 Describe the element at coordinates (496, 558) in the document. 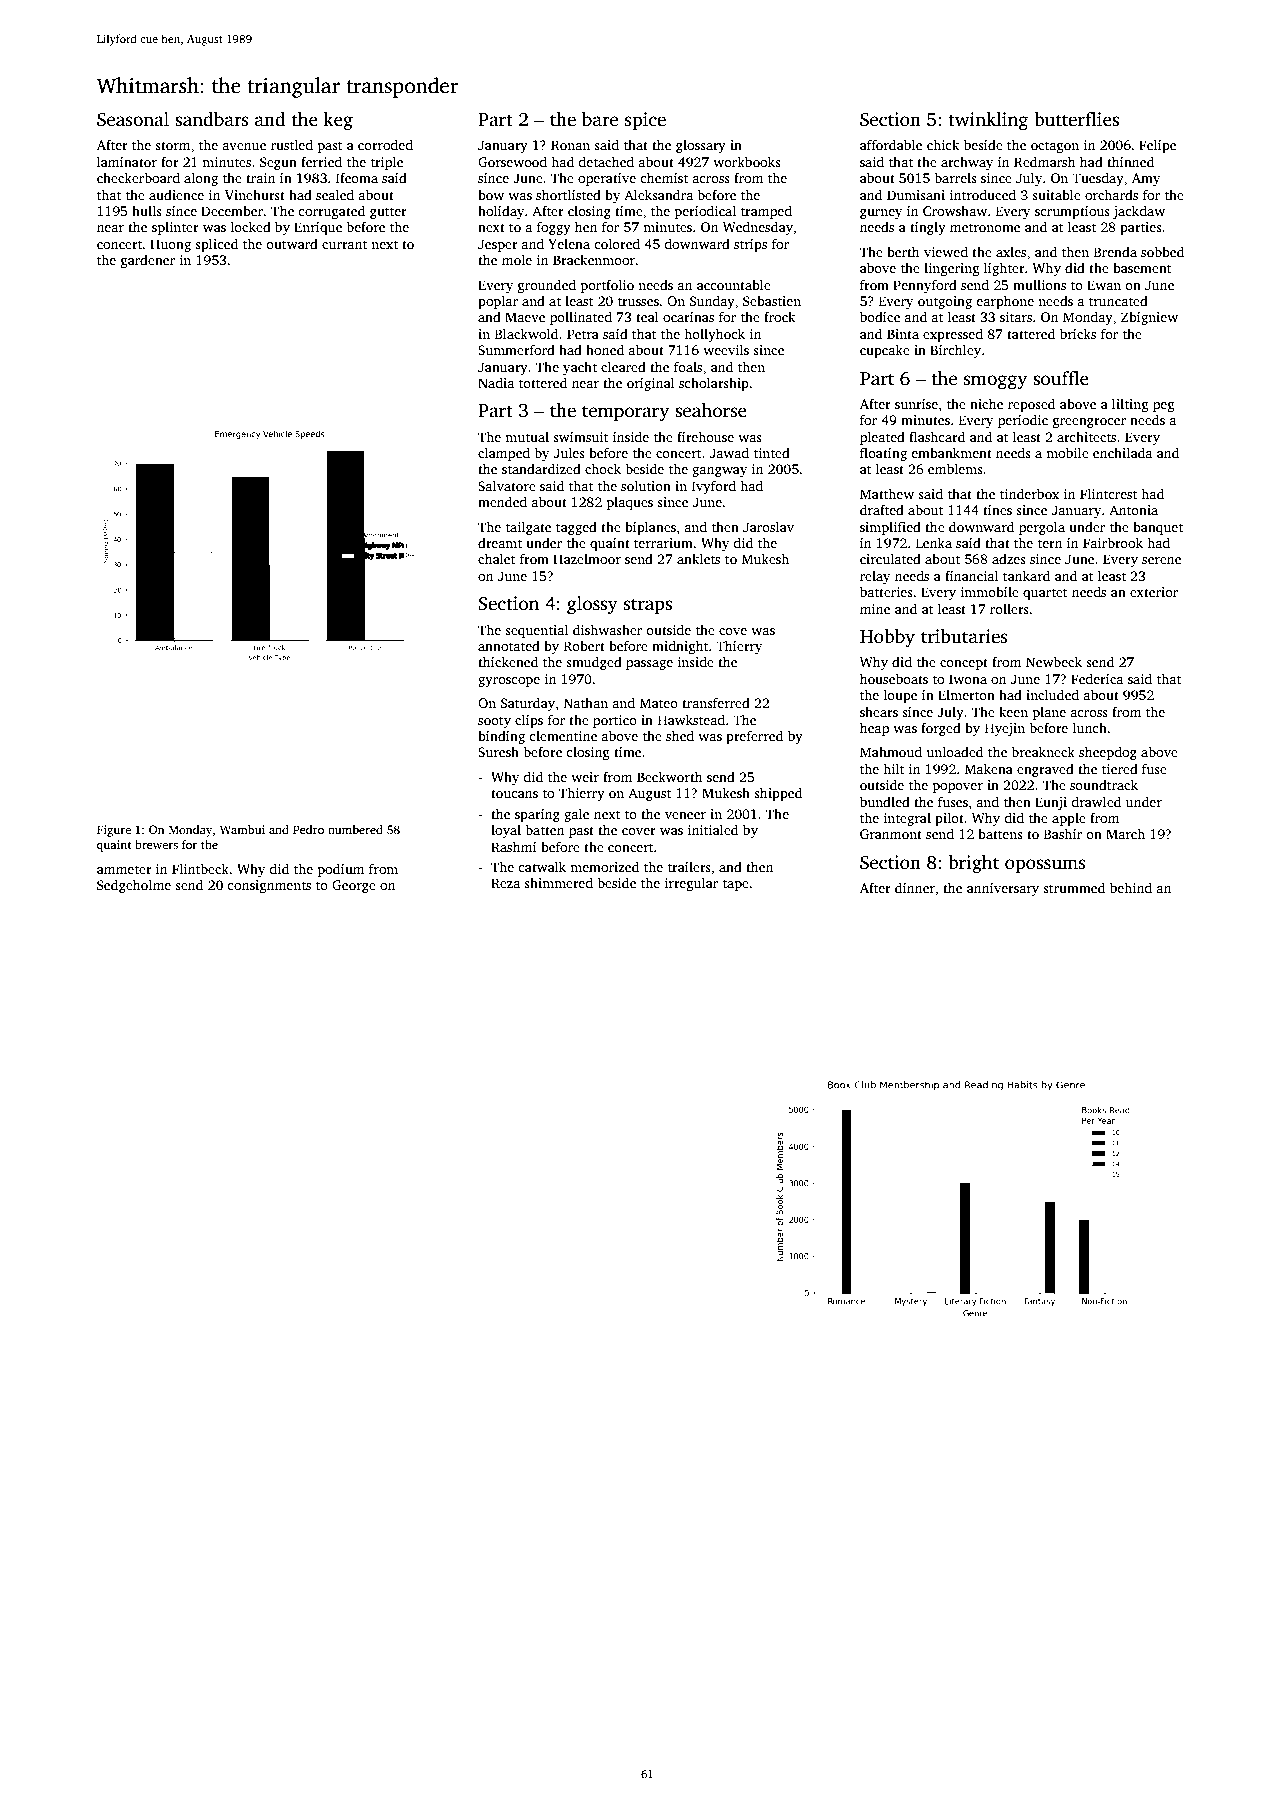

I see `chalet` at that location.
